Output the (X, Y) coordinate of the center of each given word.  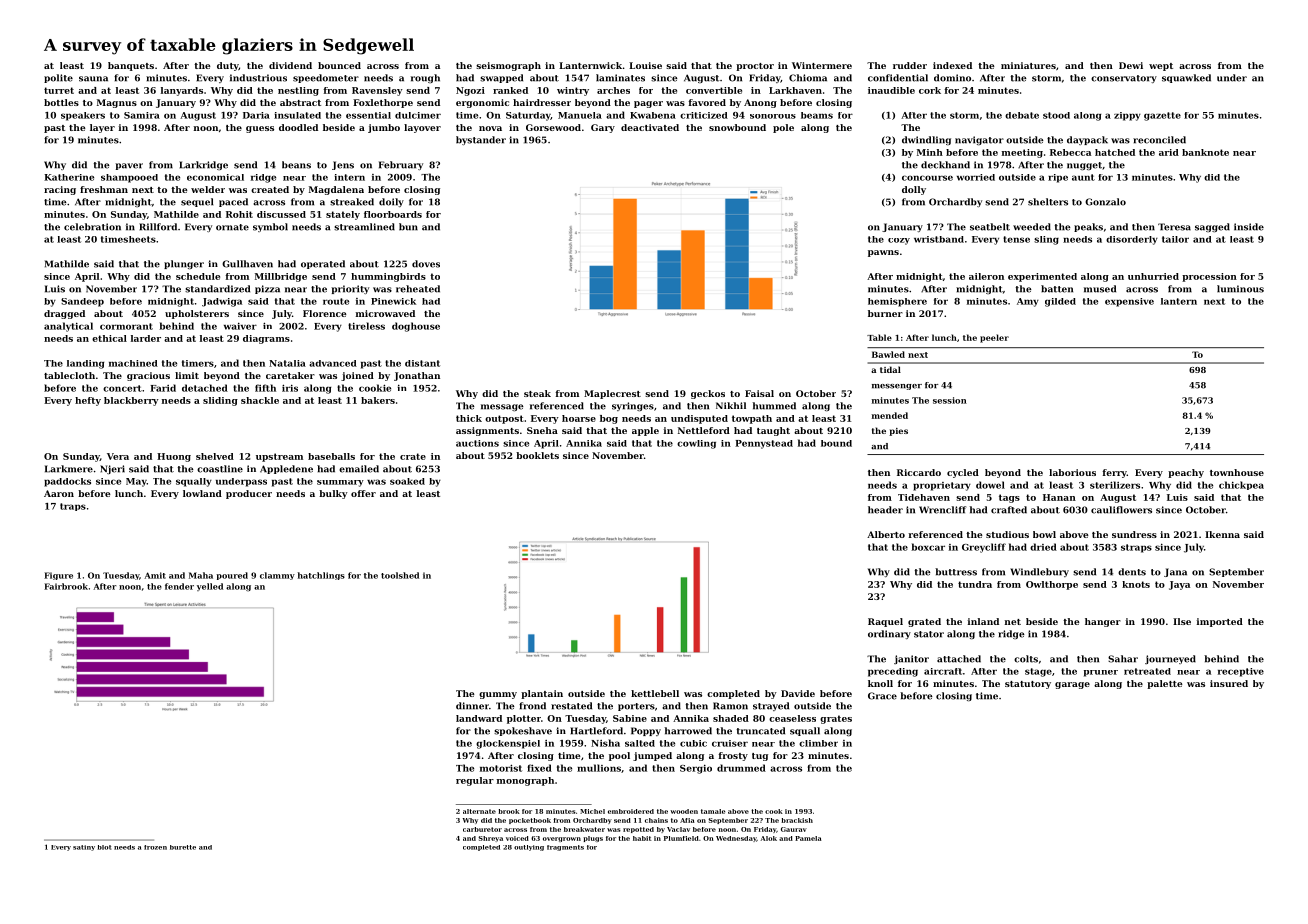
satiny (84, 848)
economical (215, 177)
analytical (68, 327)
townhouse (1237, 472)
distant (422, 363)
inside (1249, 227)
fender (179, 586)
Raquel (885, 622)
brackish (797, 820)
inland (983, 621)
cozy (899, 241)
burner (885, 313)
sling (1046, 240)
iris (290, 388)
